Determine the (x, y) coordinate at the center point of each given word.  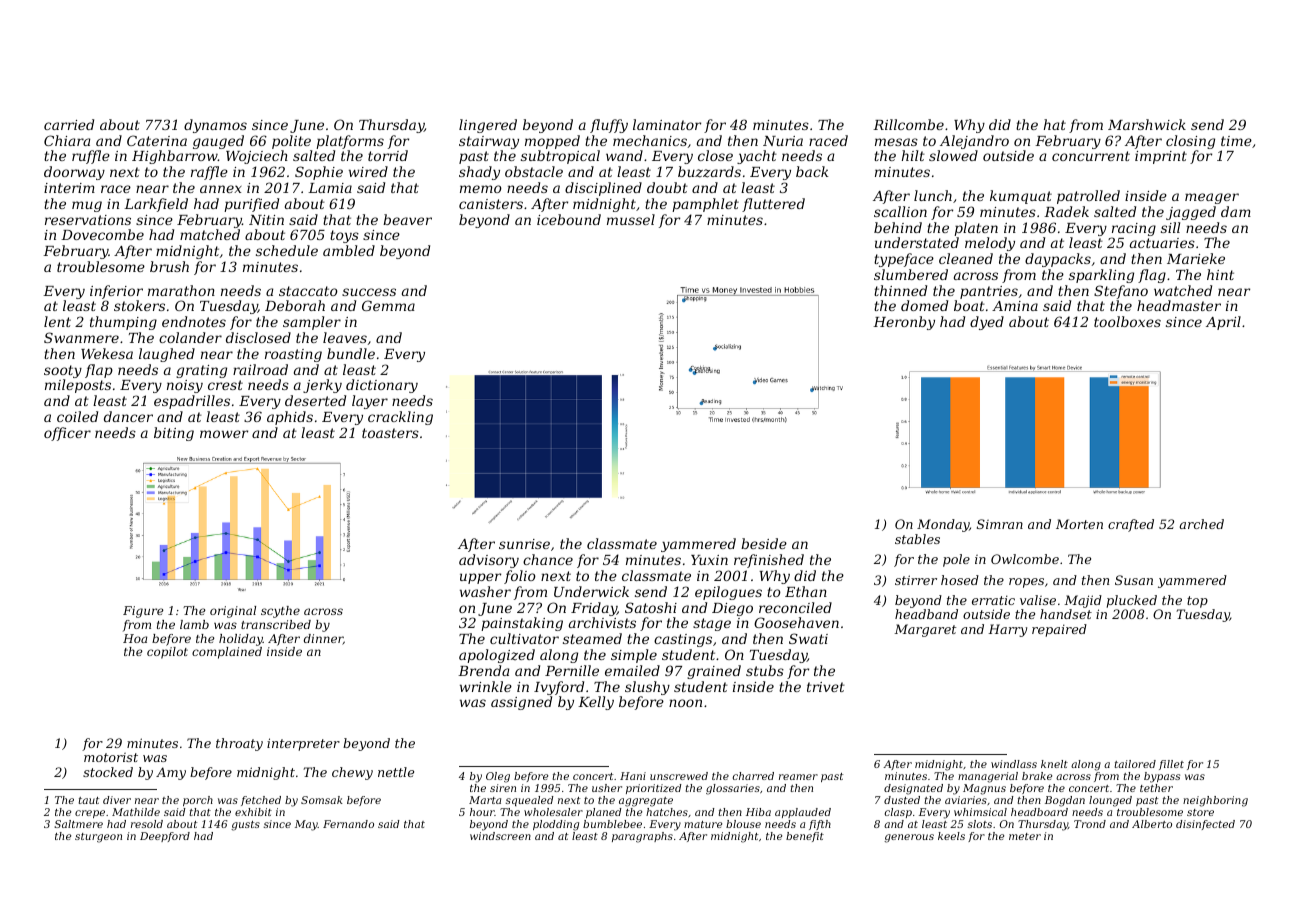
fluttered (773, 205)
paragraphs (642, 837)
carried (69, 124)
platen (976, 229)
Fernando (348, 824)
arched (1201, 524)
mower (224, 434)
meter (1025, 836)
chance (548, 559)
